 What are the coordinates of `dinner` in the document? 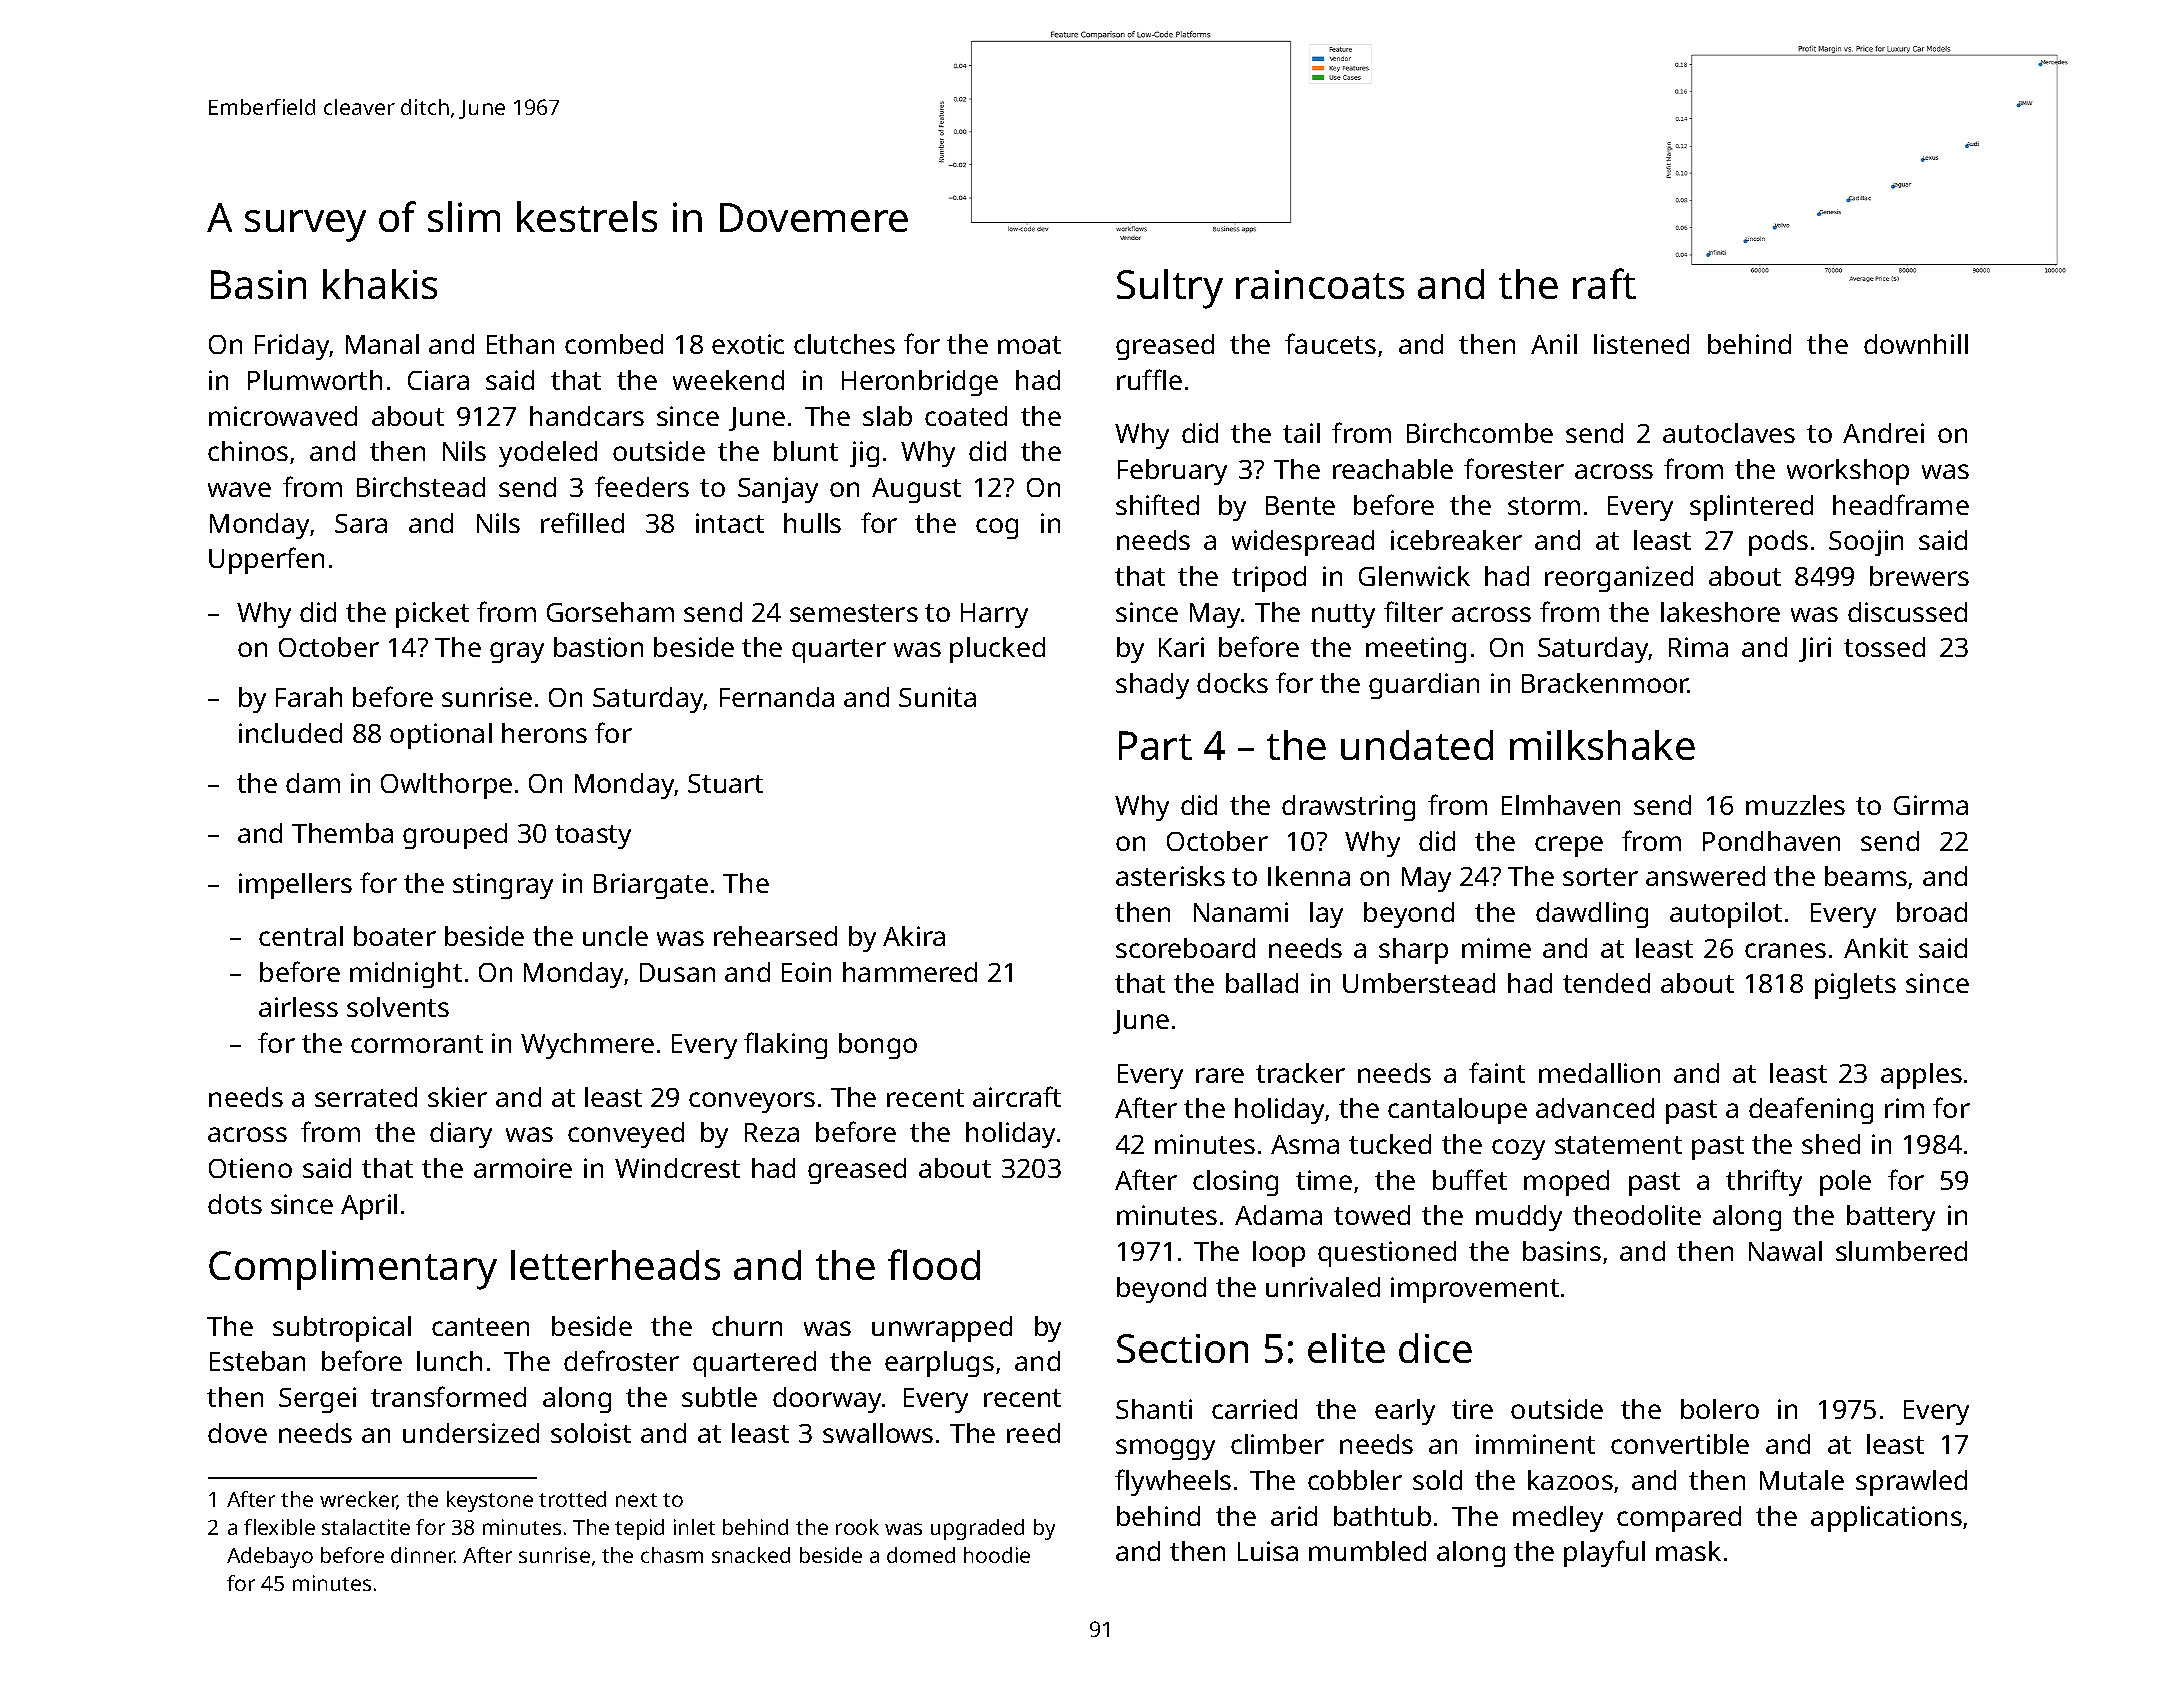 It's located at (423, 1555).
